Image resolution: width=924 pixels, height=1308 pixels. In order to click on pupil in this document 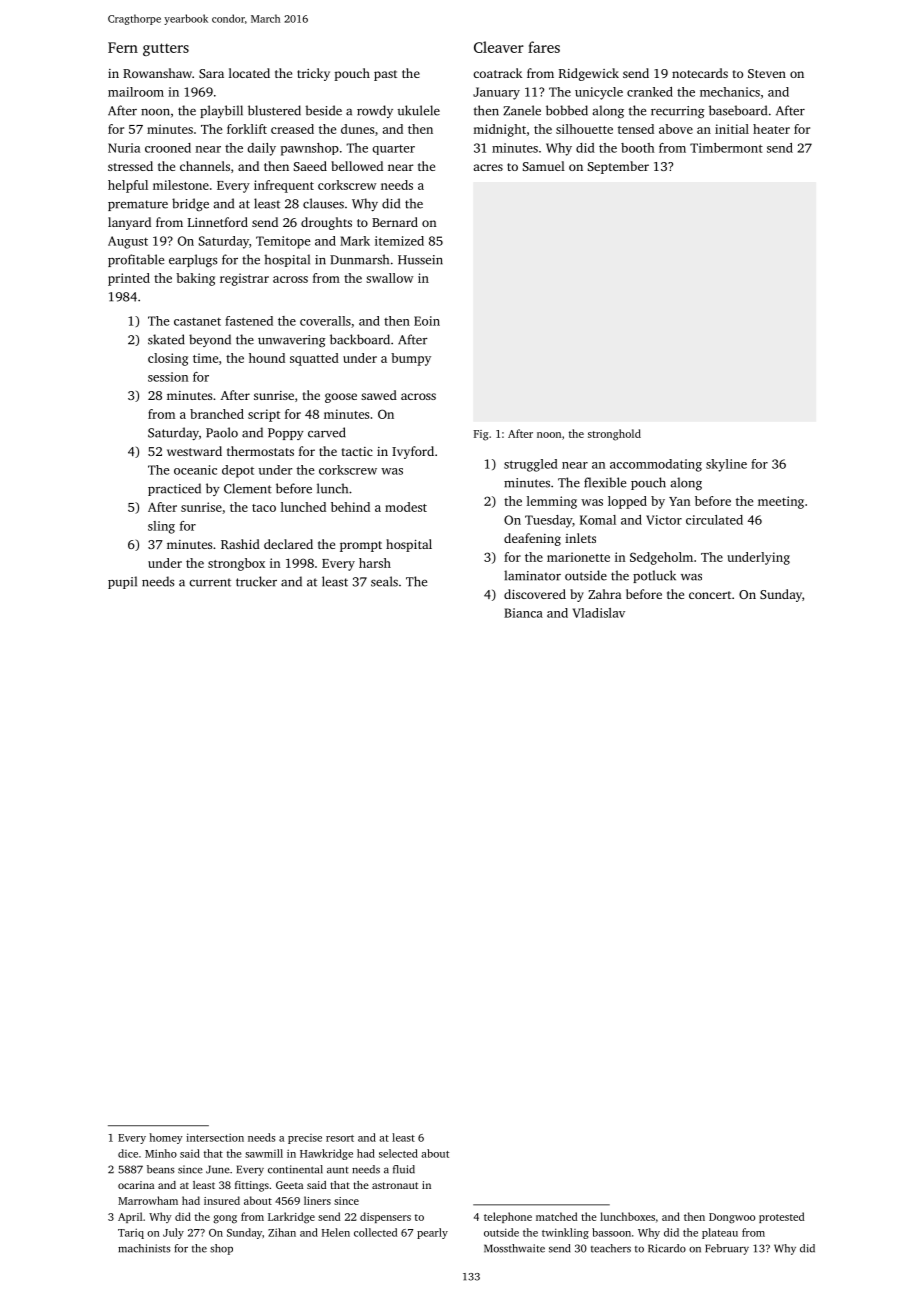, I will do `click(122, 582)`.
